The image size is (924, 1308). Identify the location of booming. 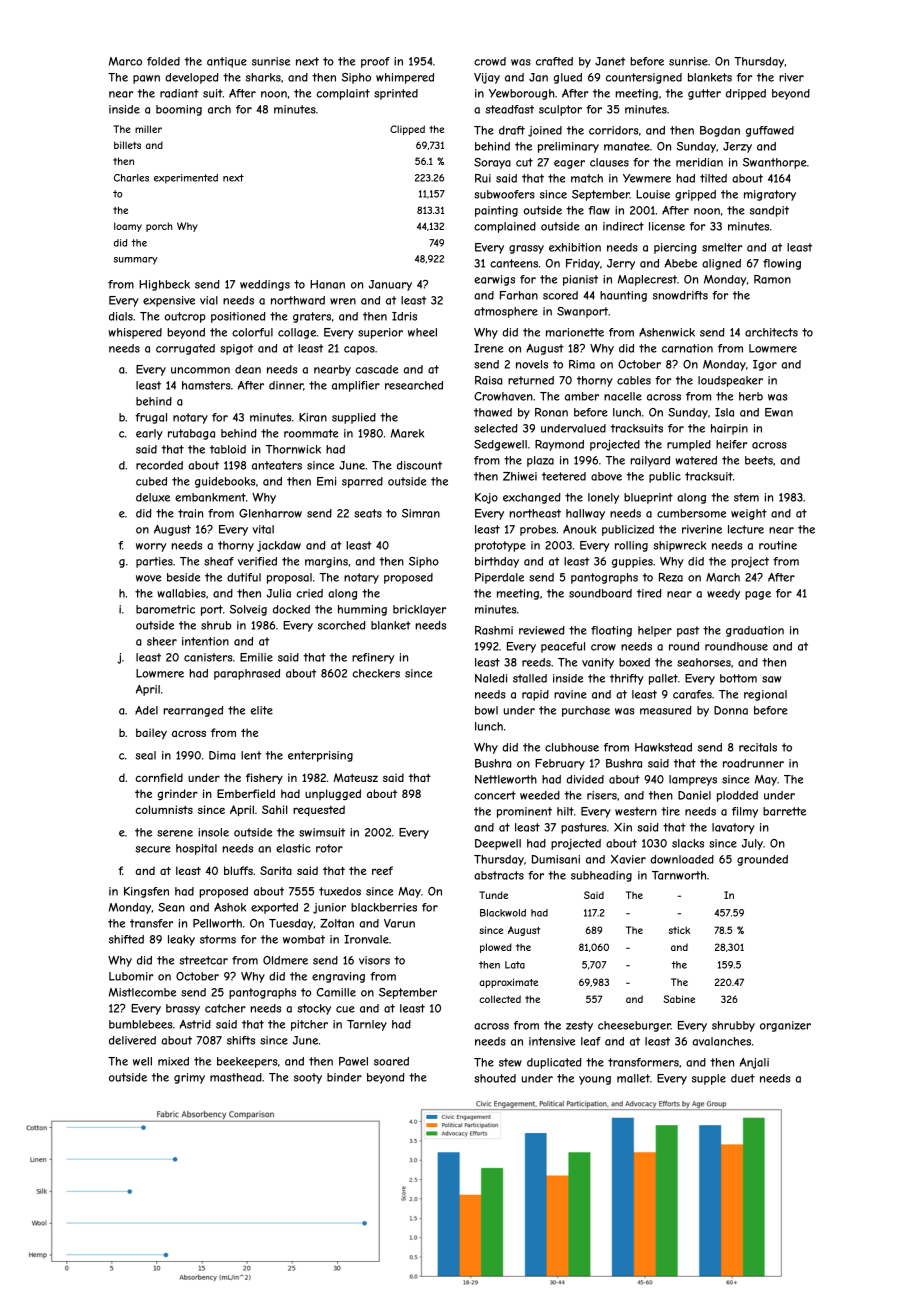
(179, 110).
